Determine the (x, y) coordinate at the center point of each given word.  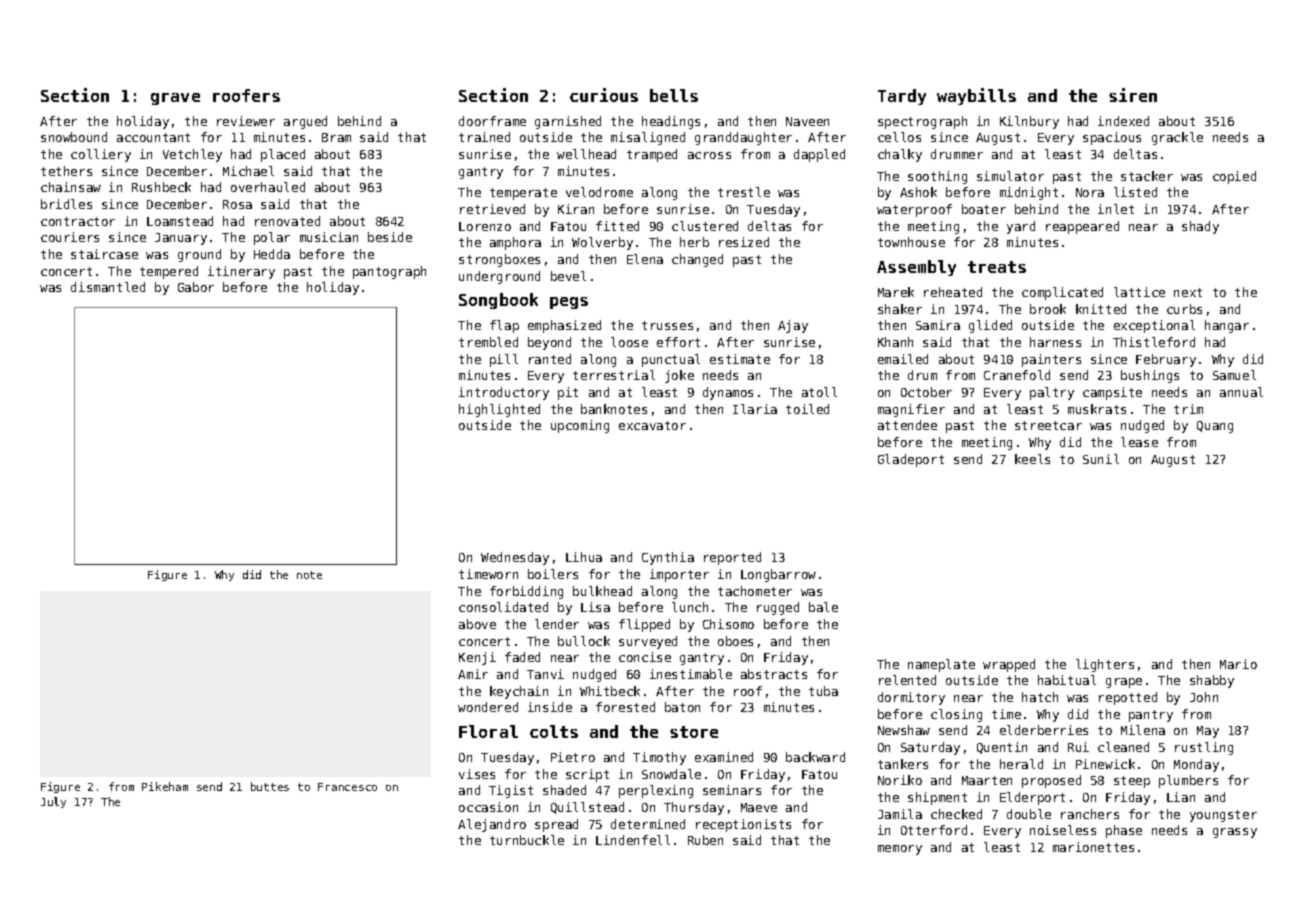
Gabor (196, 287)
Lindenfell (633, 840)
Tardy (902, 97)
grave (175, 99)
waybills (976, 96)
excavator (652, 425)
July (53, 802)
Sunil (1101, 459)
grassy (1235, 833)
